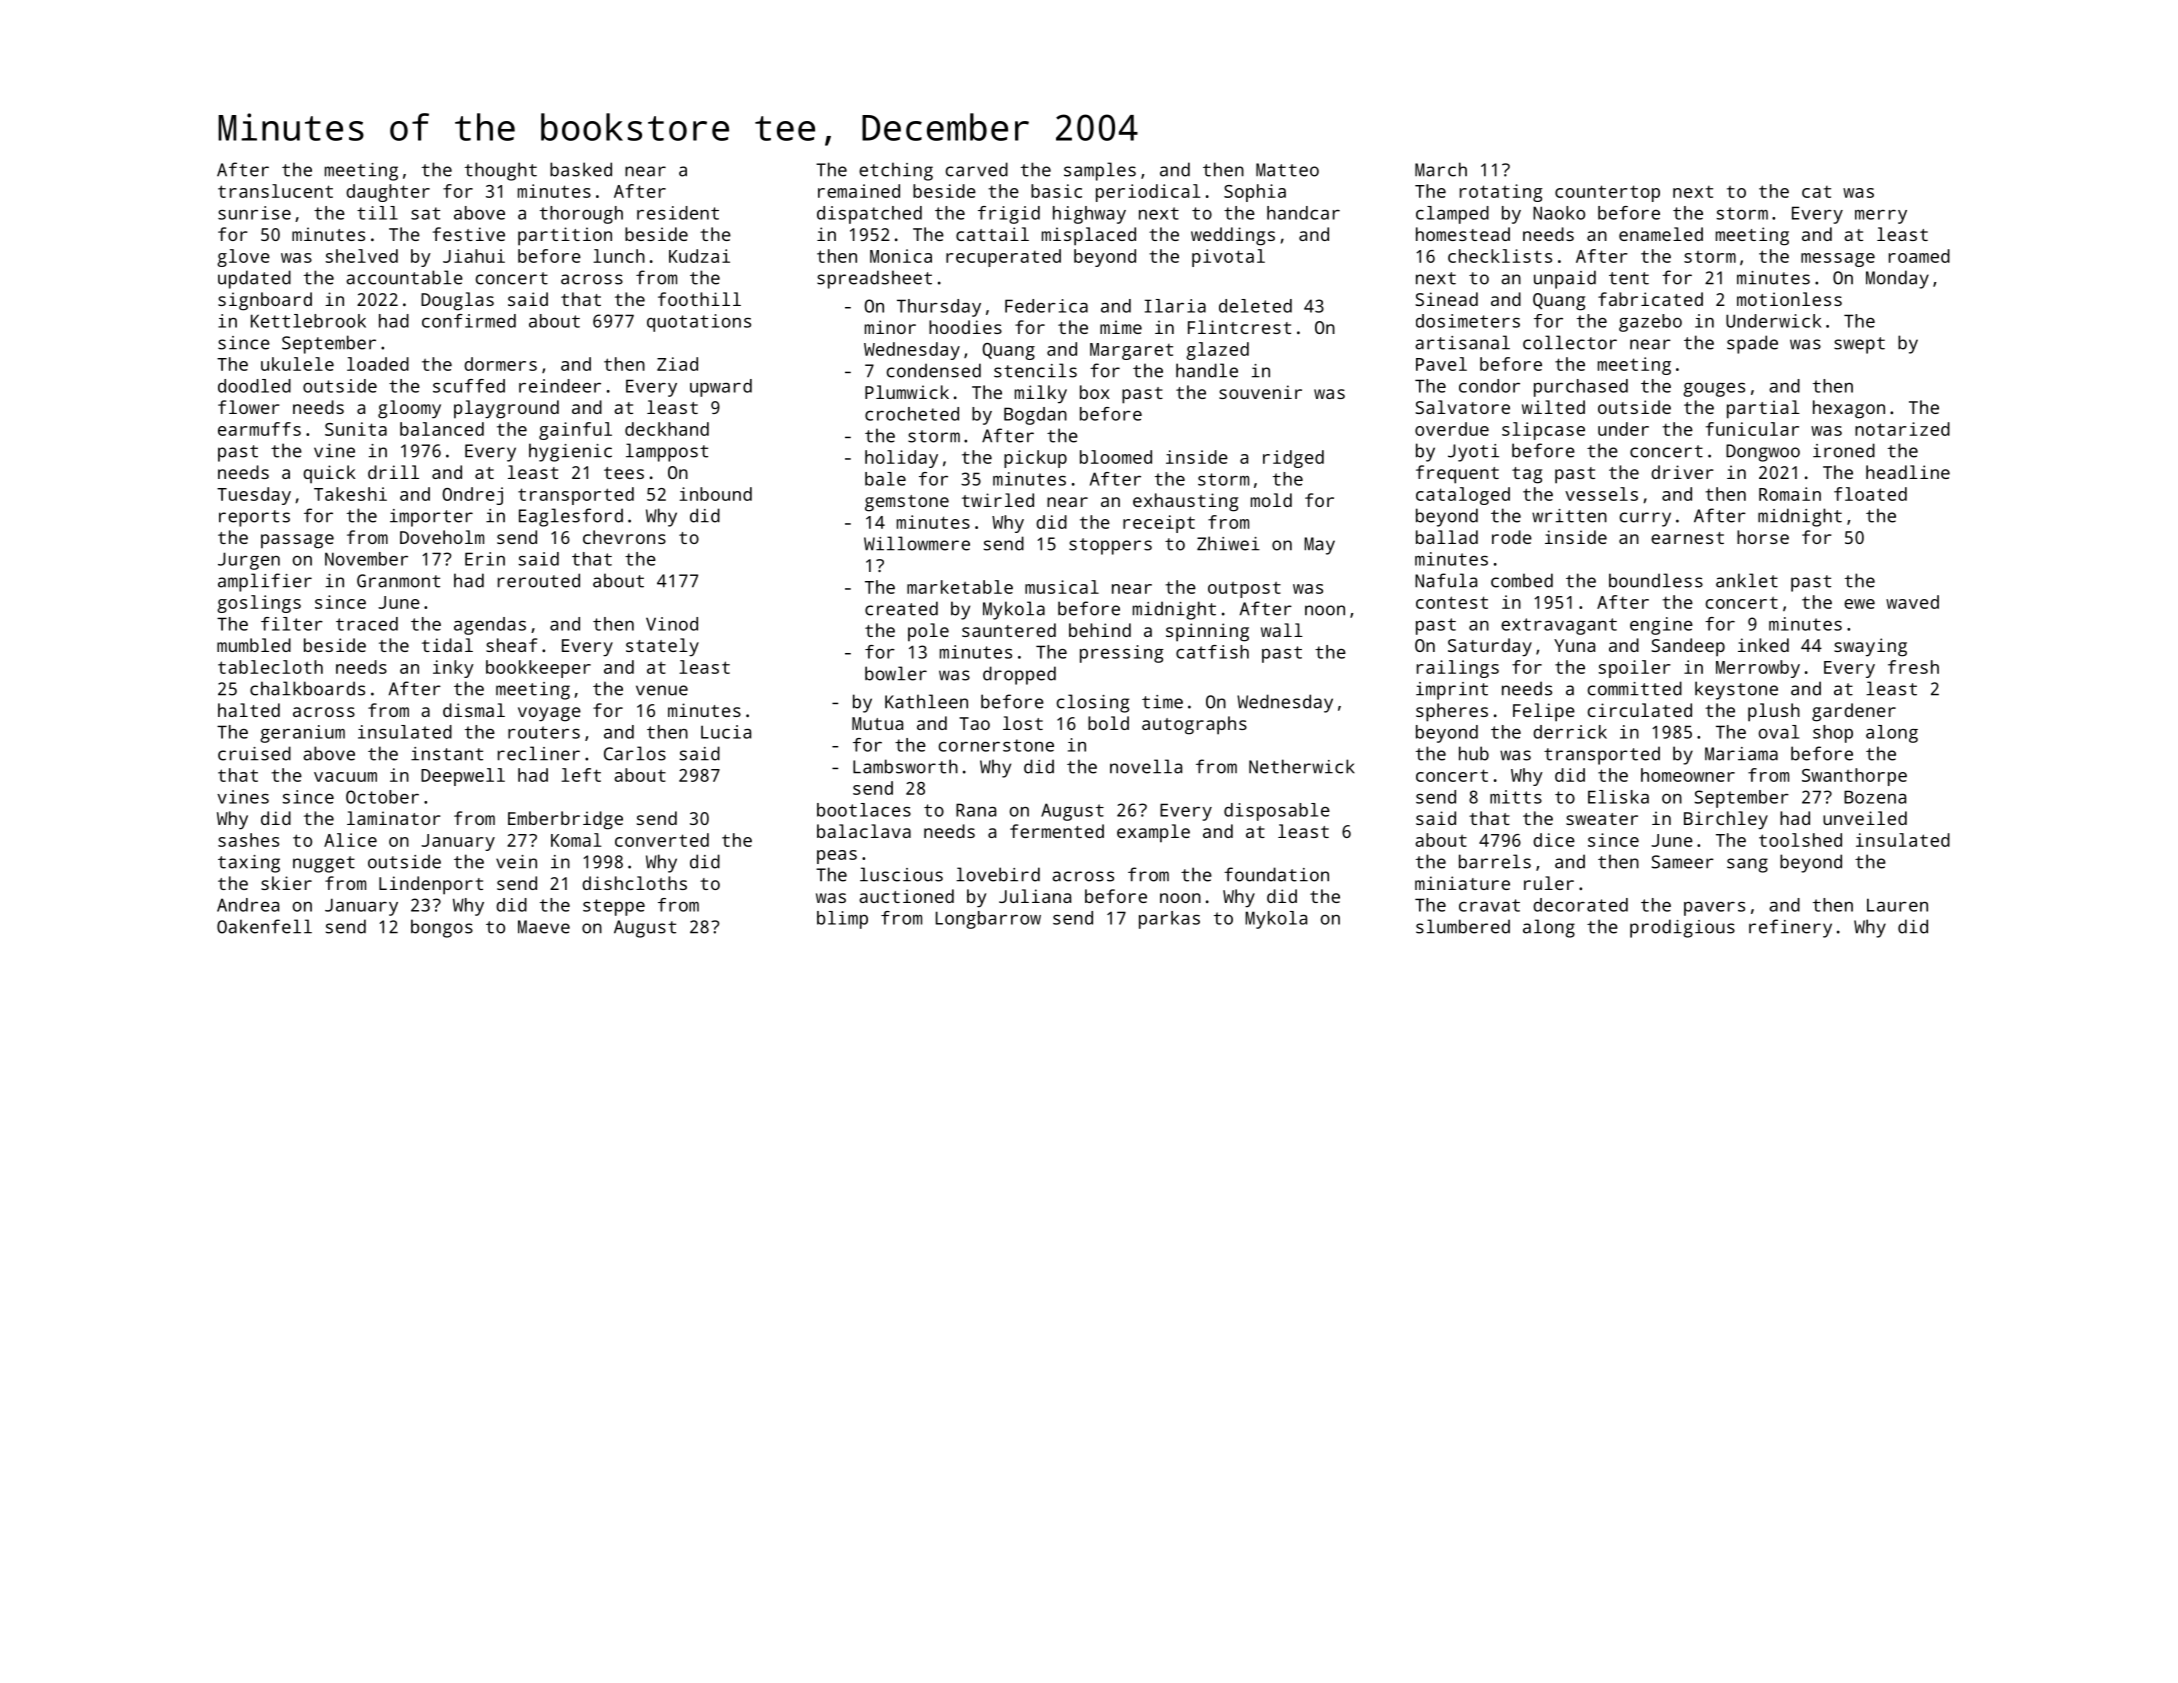 The width and height of the image is (2178, 1683). I want to click on shop, so click(1833, 734).
